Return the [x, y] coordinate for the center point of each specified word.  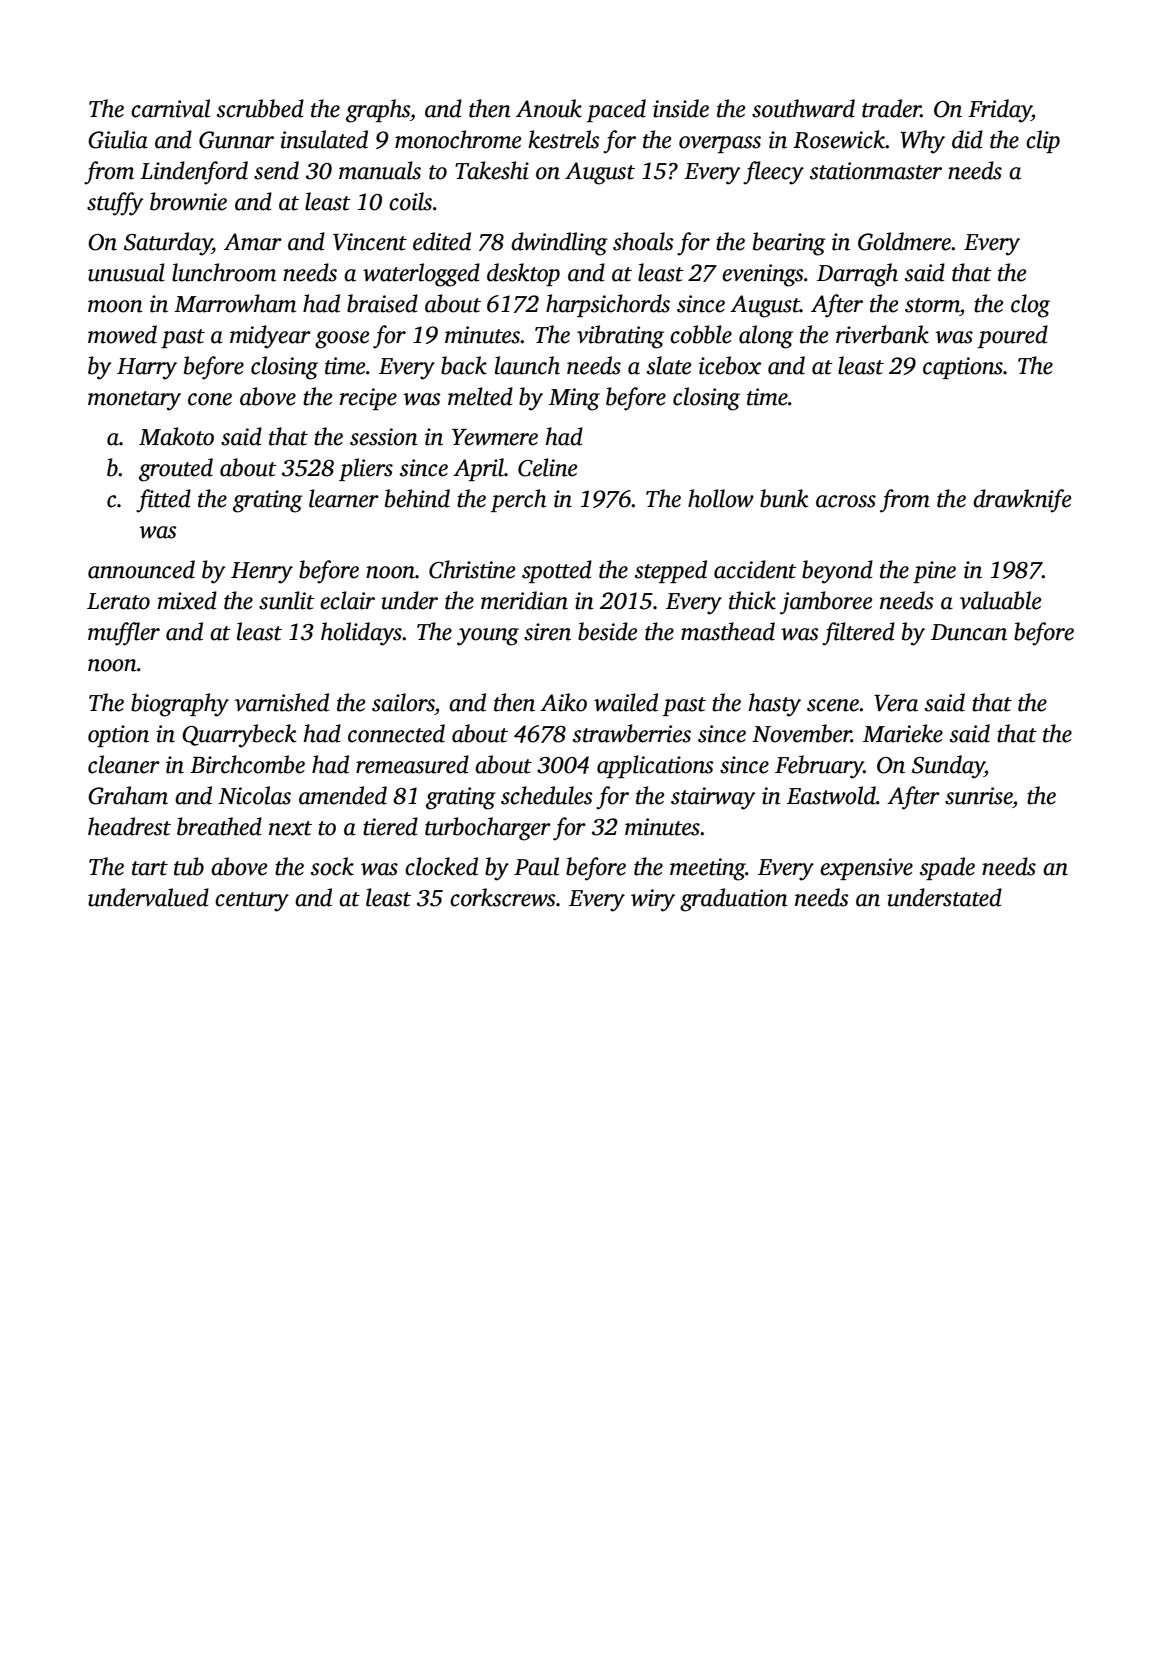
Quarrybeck [239, 736]
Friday [1000, 111]
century [252, 902]
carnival [170, 108]
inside [681, 108]
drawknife [1022, 501]
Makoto [176, 436]
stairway [713, 798]
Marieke [903, 733]
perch [518, 500]
